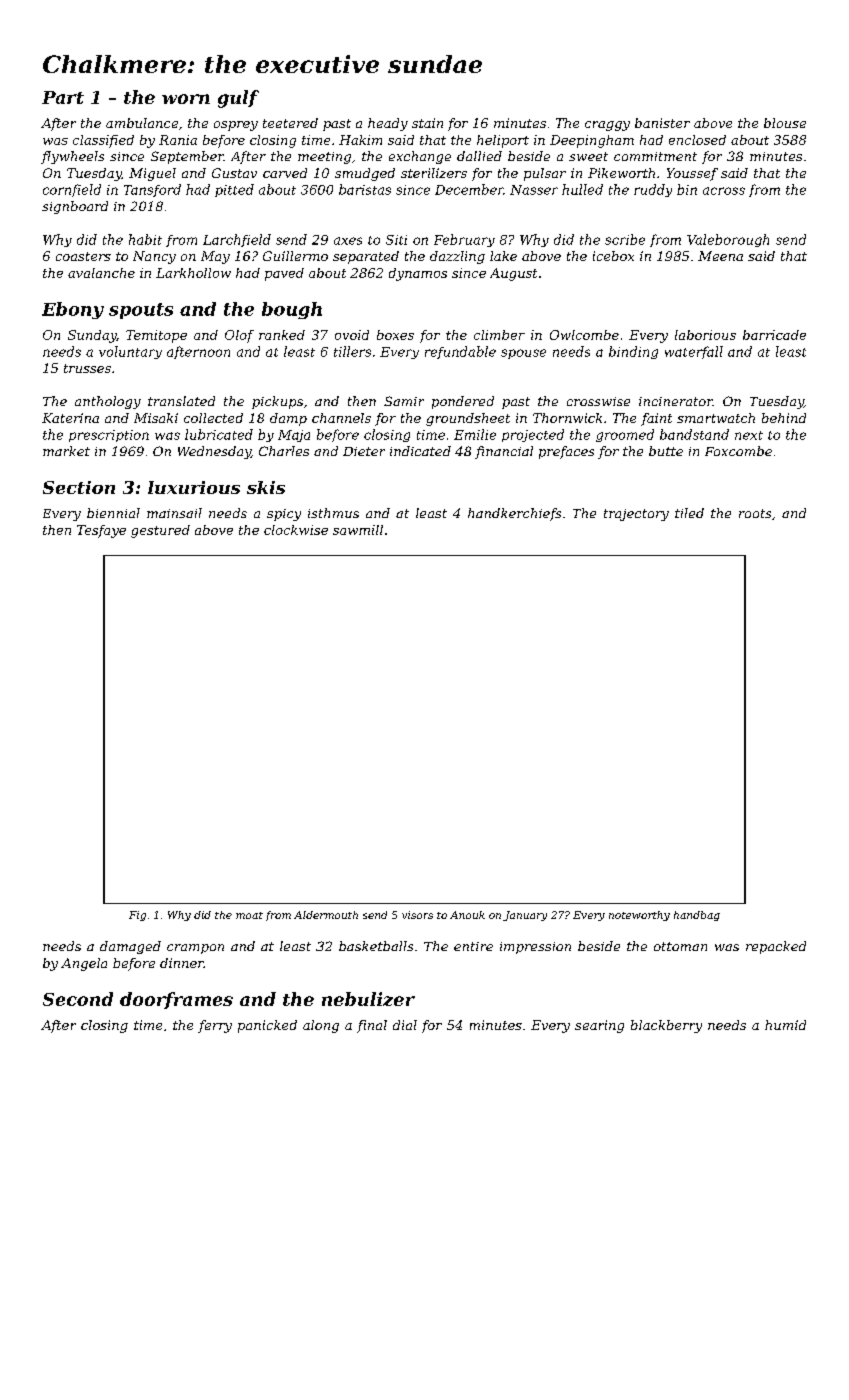  What do you see at coordinates (277, 402) in the document?
I see `pickups` at bounding box center [277, 402].
